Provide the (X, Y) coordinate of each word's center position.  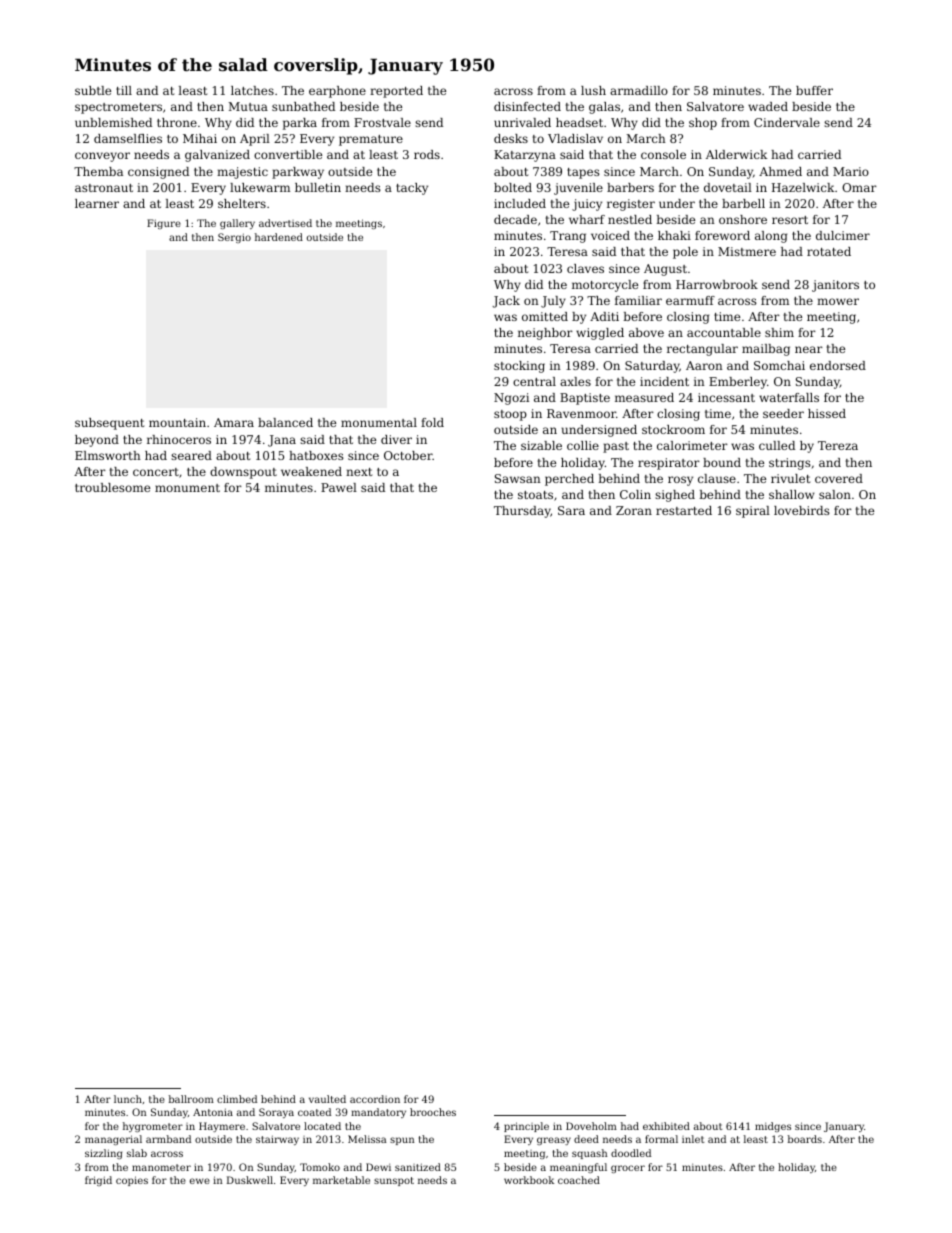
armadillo (639, 90)
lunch (128, 1099)
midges (773, 1127)
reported (396, 92)
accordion (375, 1099)
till (124, 90)
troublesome (112, 487)
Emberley (738, 383)
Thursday (522, 512)
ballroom (191, 1099)
